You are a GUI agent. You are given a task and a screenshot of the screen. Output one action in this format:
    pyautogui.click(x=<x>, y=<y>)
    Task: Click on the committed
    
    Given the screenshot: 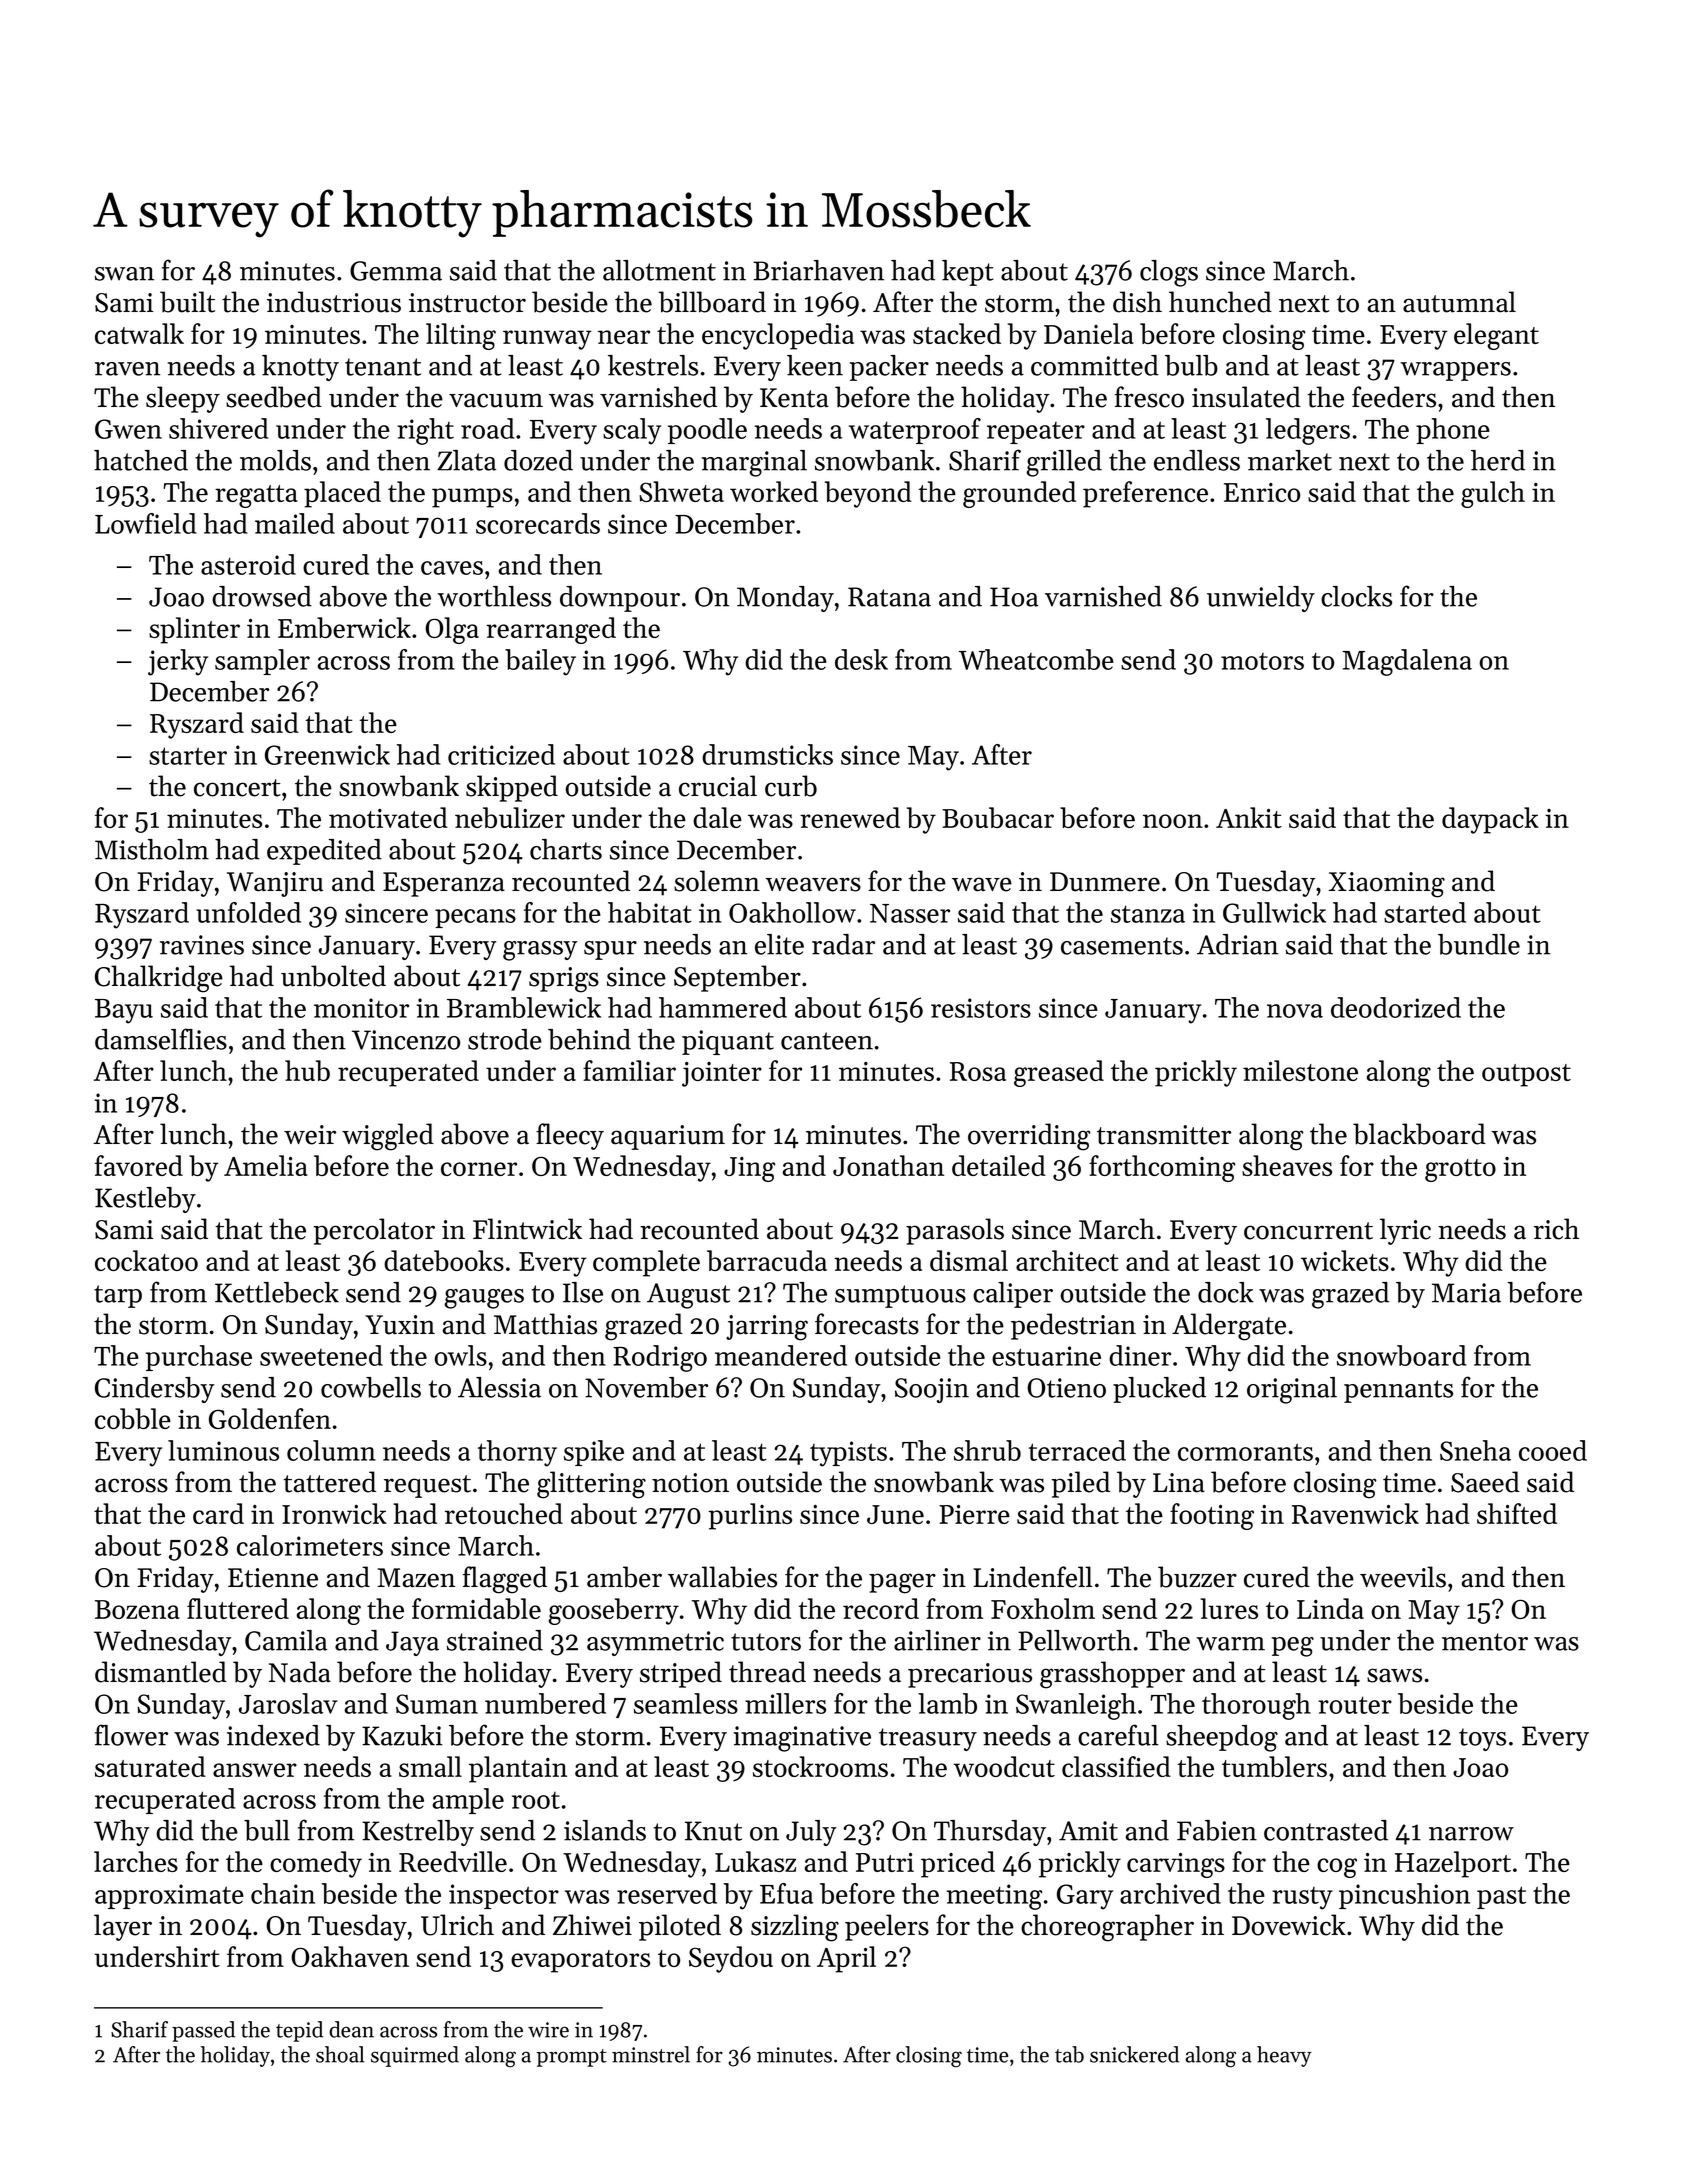 What is the action you would take?
    pyautogui.click(x=1095, y=365)
